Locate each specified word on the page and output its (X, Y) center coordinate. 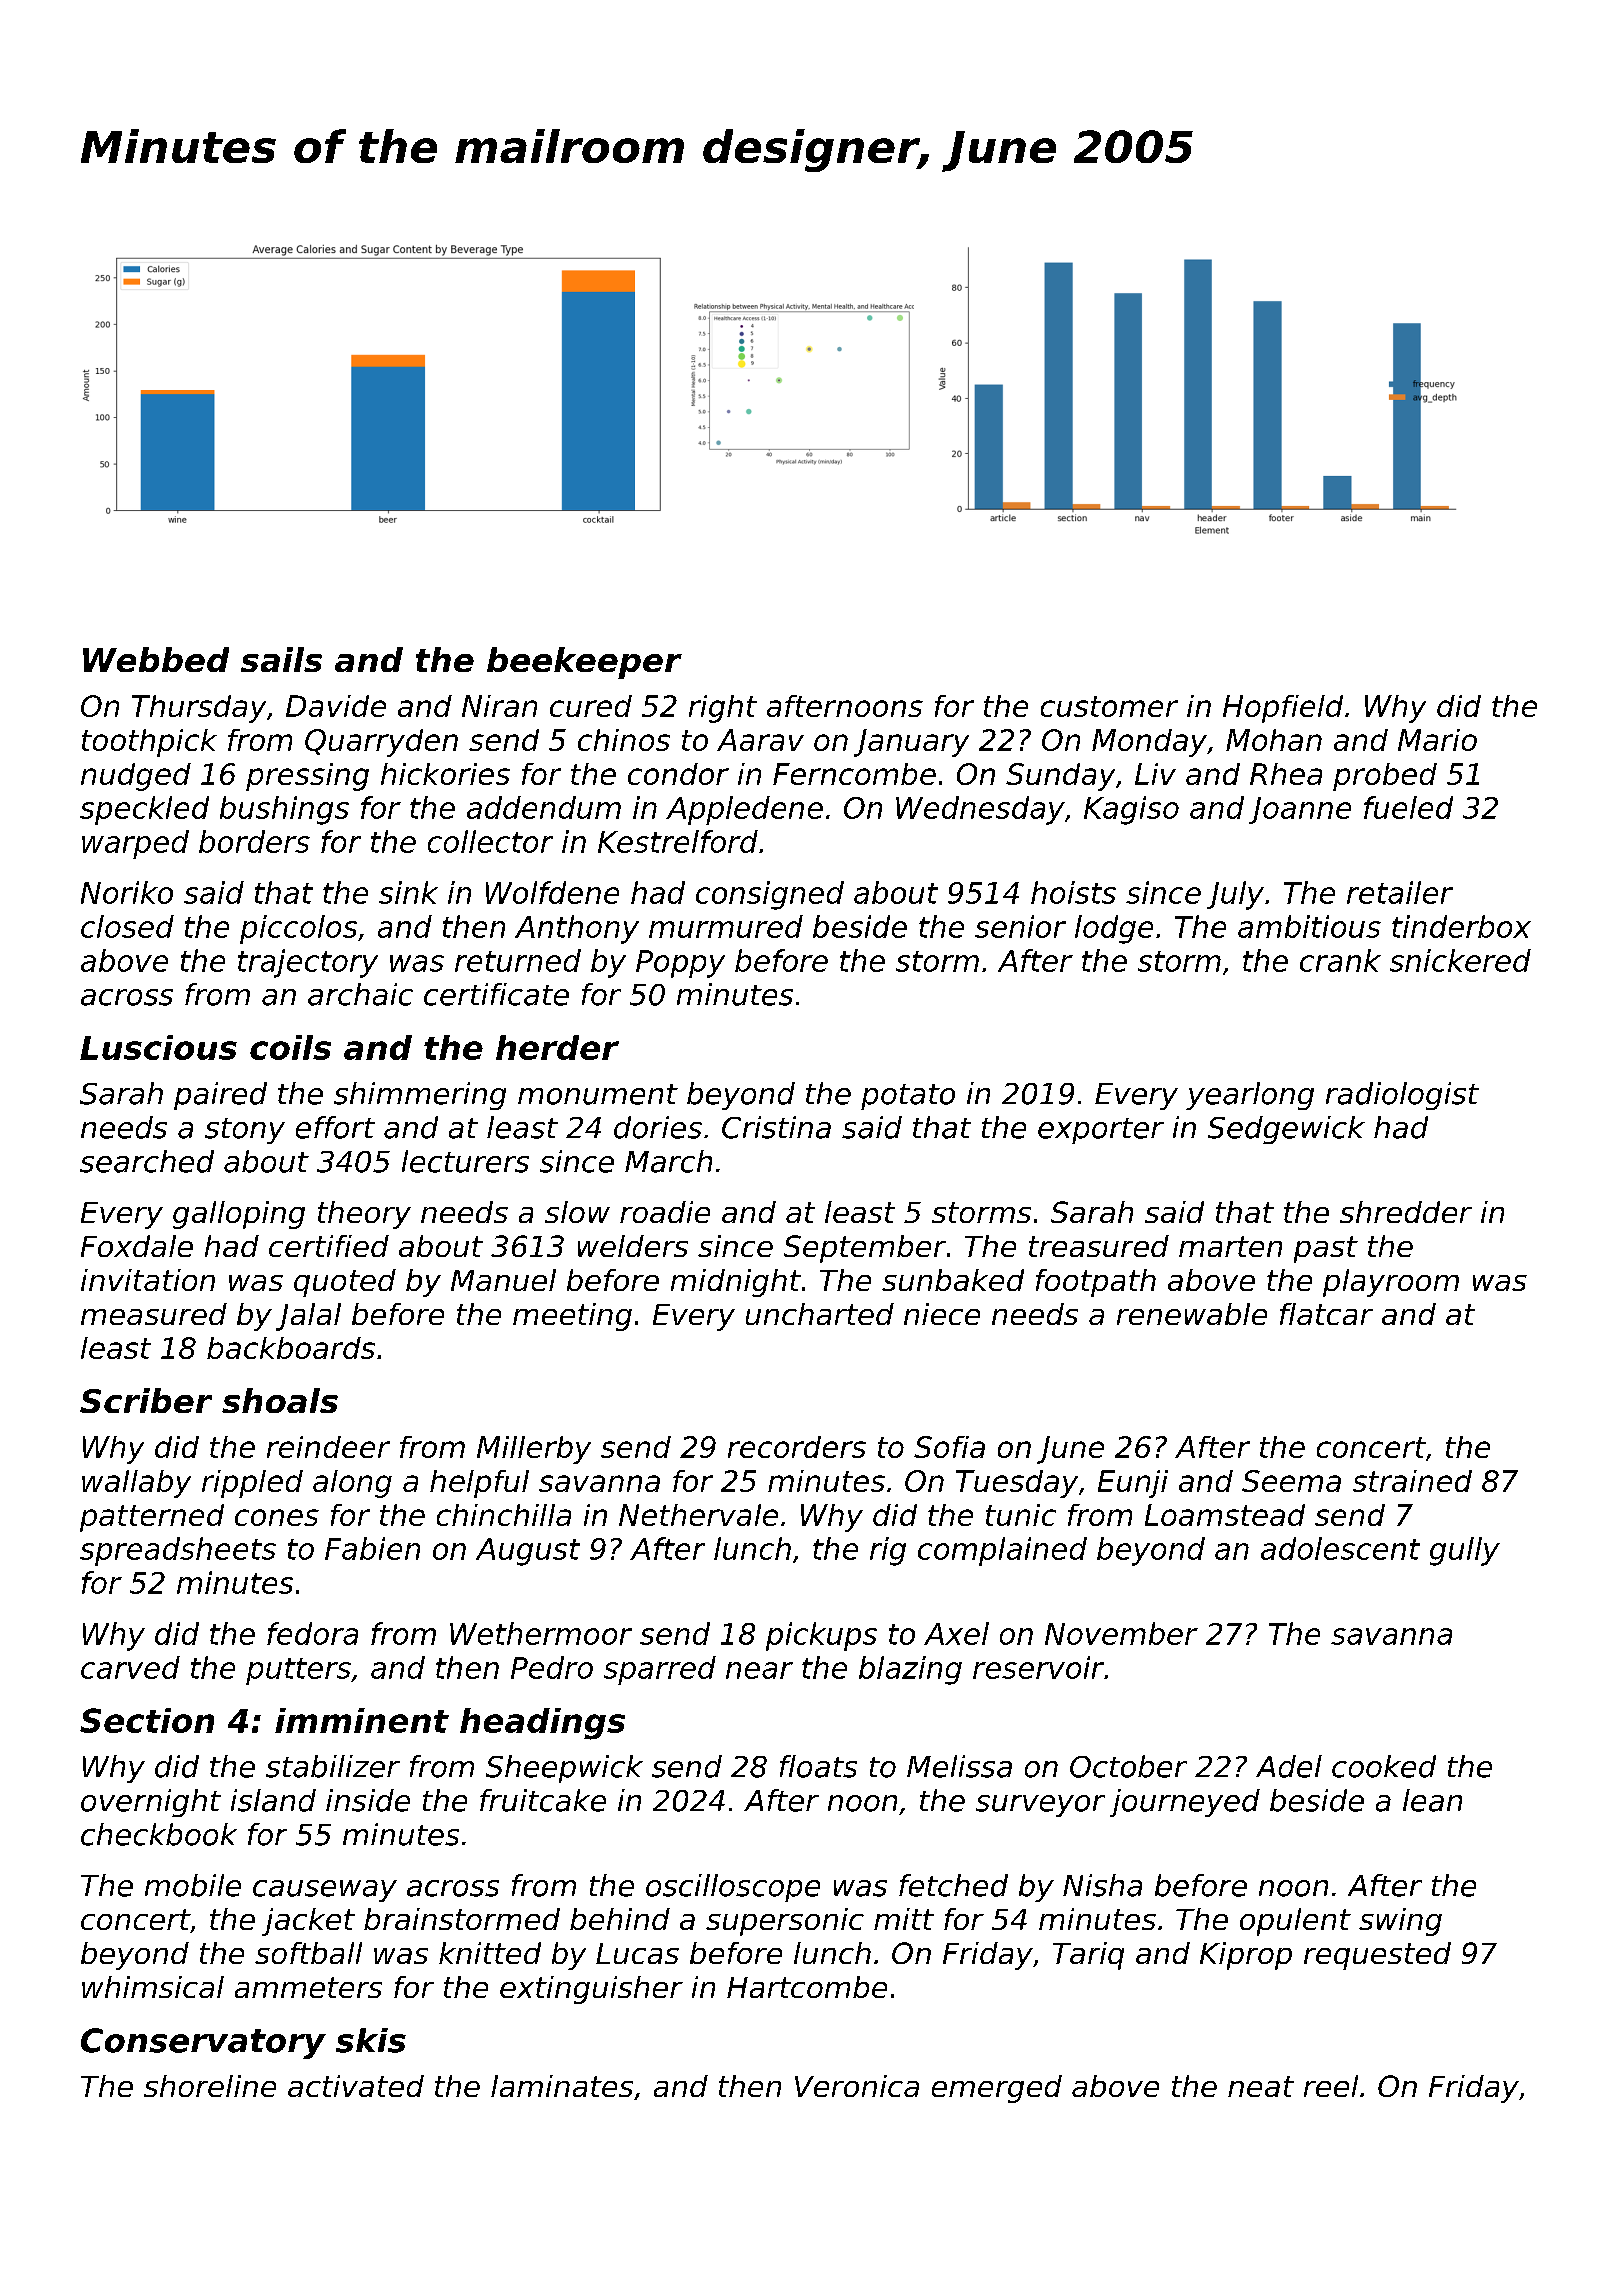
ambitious (1309, 926)
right (723, 709)
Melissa (959, 1766)
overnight (151, 1803)
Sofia (949, 1447)
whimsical (153, 1987)
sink (408, 892)
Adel (1289, 1766)
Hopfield (1283, 709)
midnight (736, 1283)
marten (1230, 1246)
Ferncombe (854, 774)
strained (1412, 1481)
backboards (291, 1348)
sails (281, 659)
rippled (252, 1484)
